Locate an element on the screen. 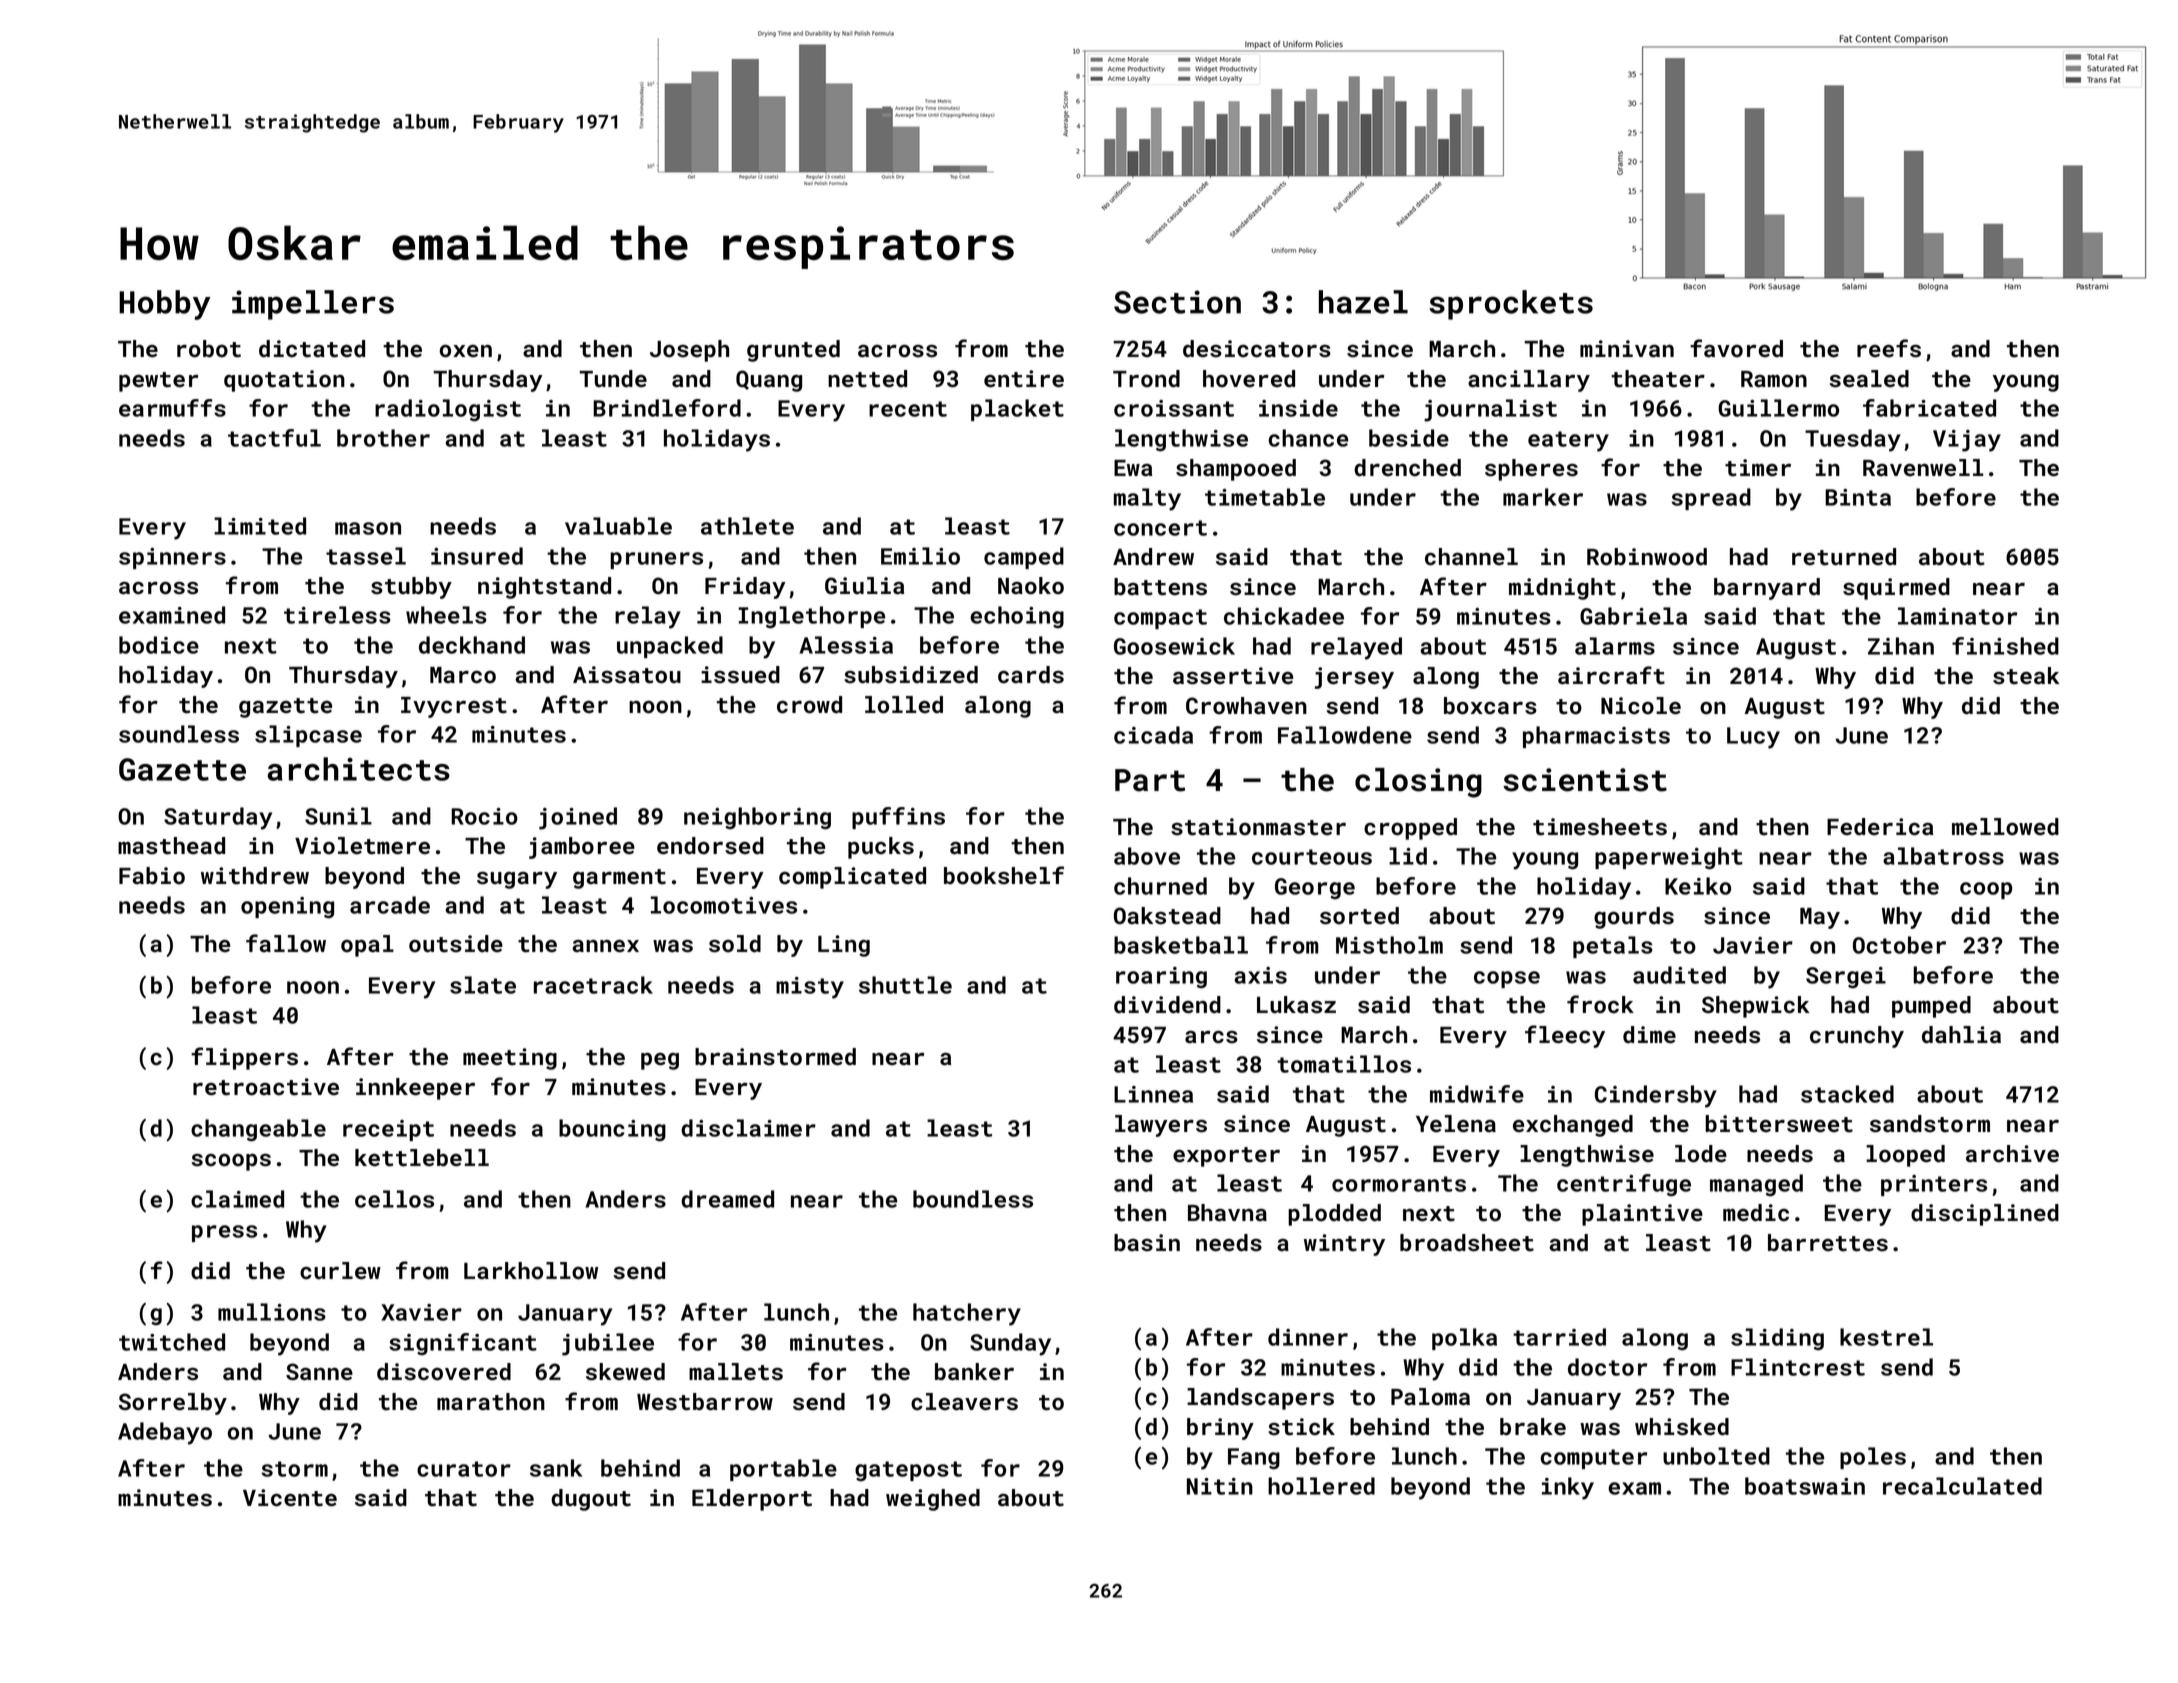 This screenshot has width=2178, height=1683. marker is located at coordinates (1543, 497).
